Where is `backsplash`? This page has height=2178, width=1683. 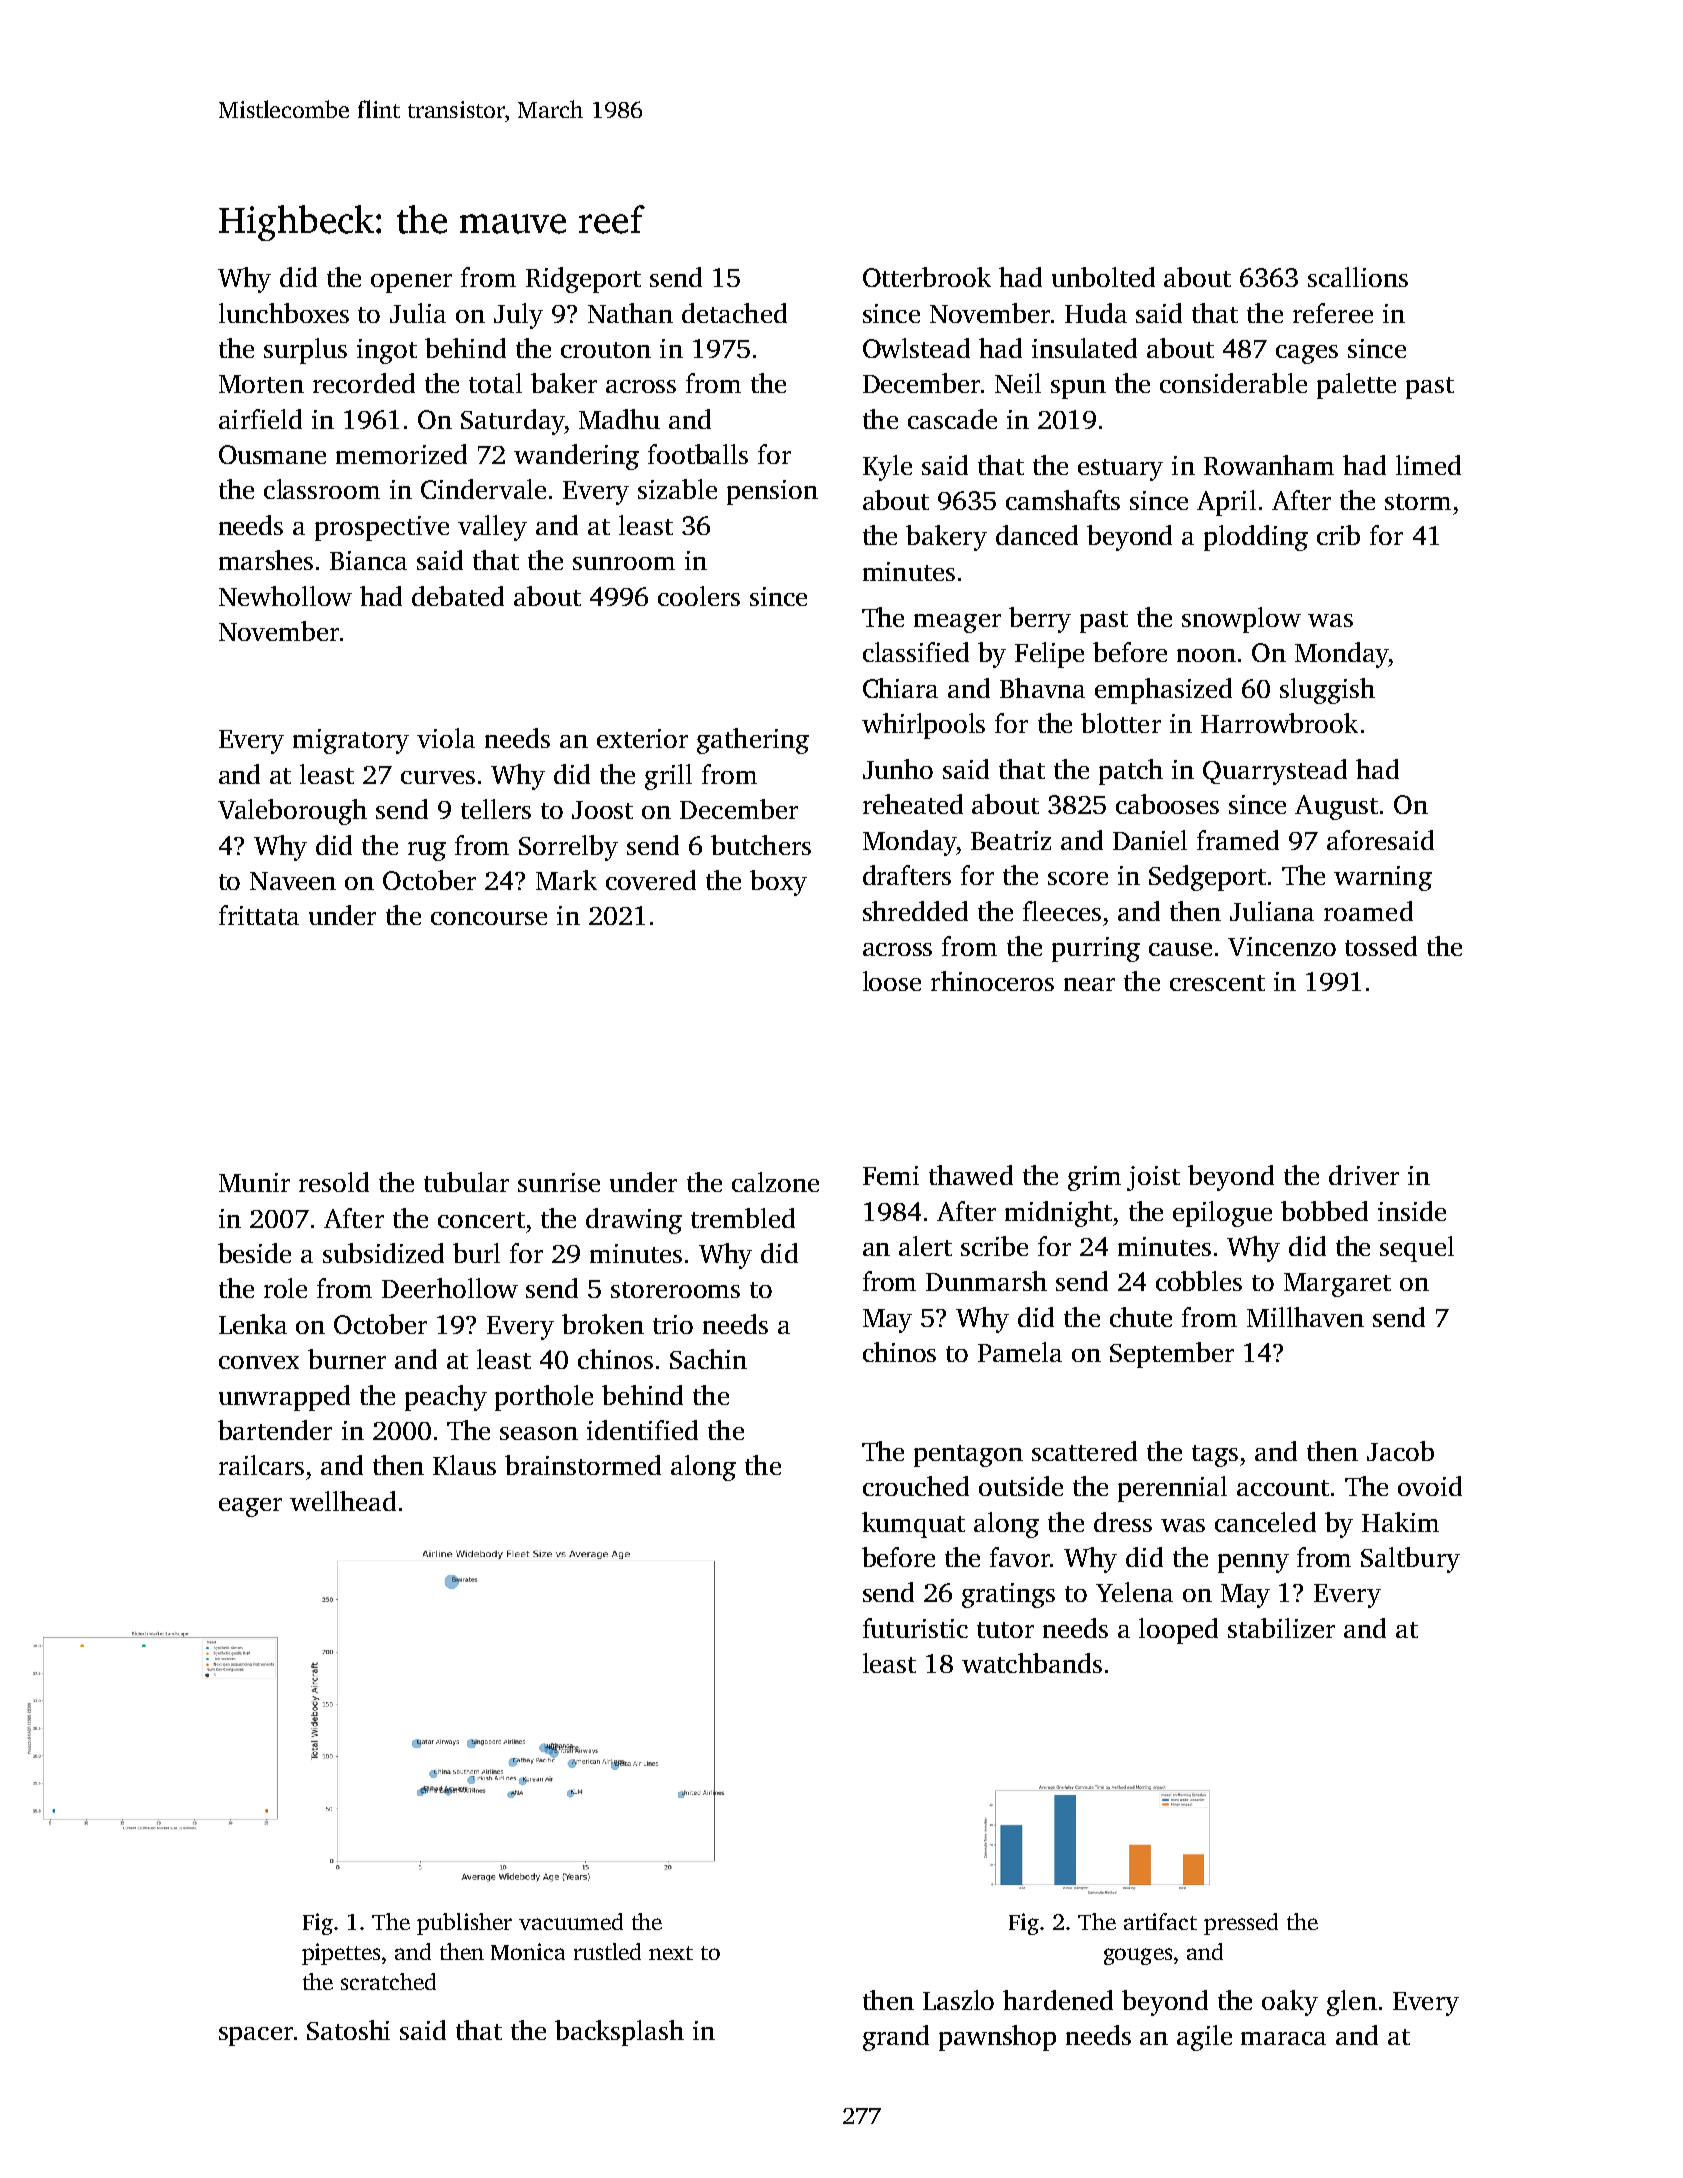 backsplash is located at coordinates (619, 2033).
